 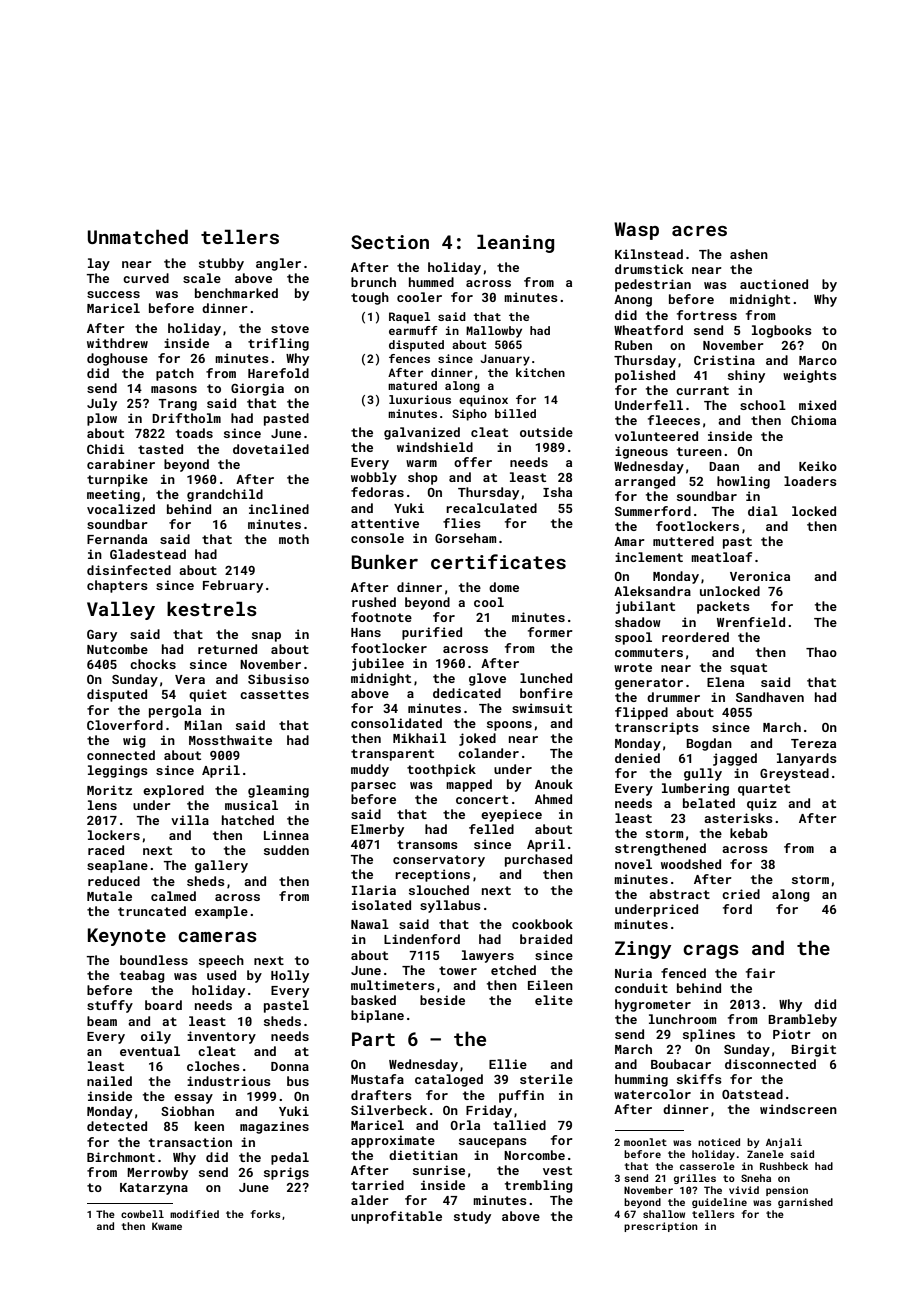 I want to click on Holly, so click(x=290, y=976).
